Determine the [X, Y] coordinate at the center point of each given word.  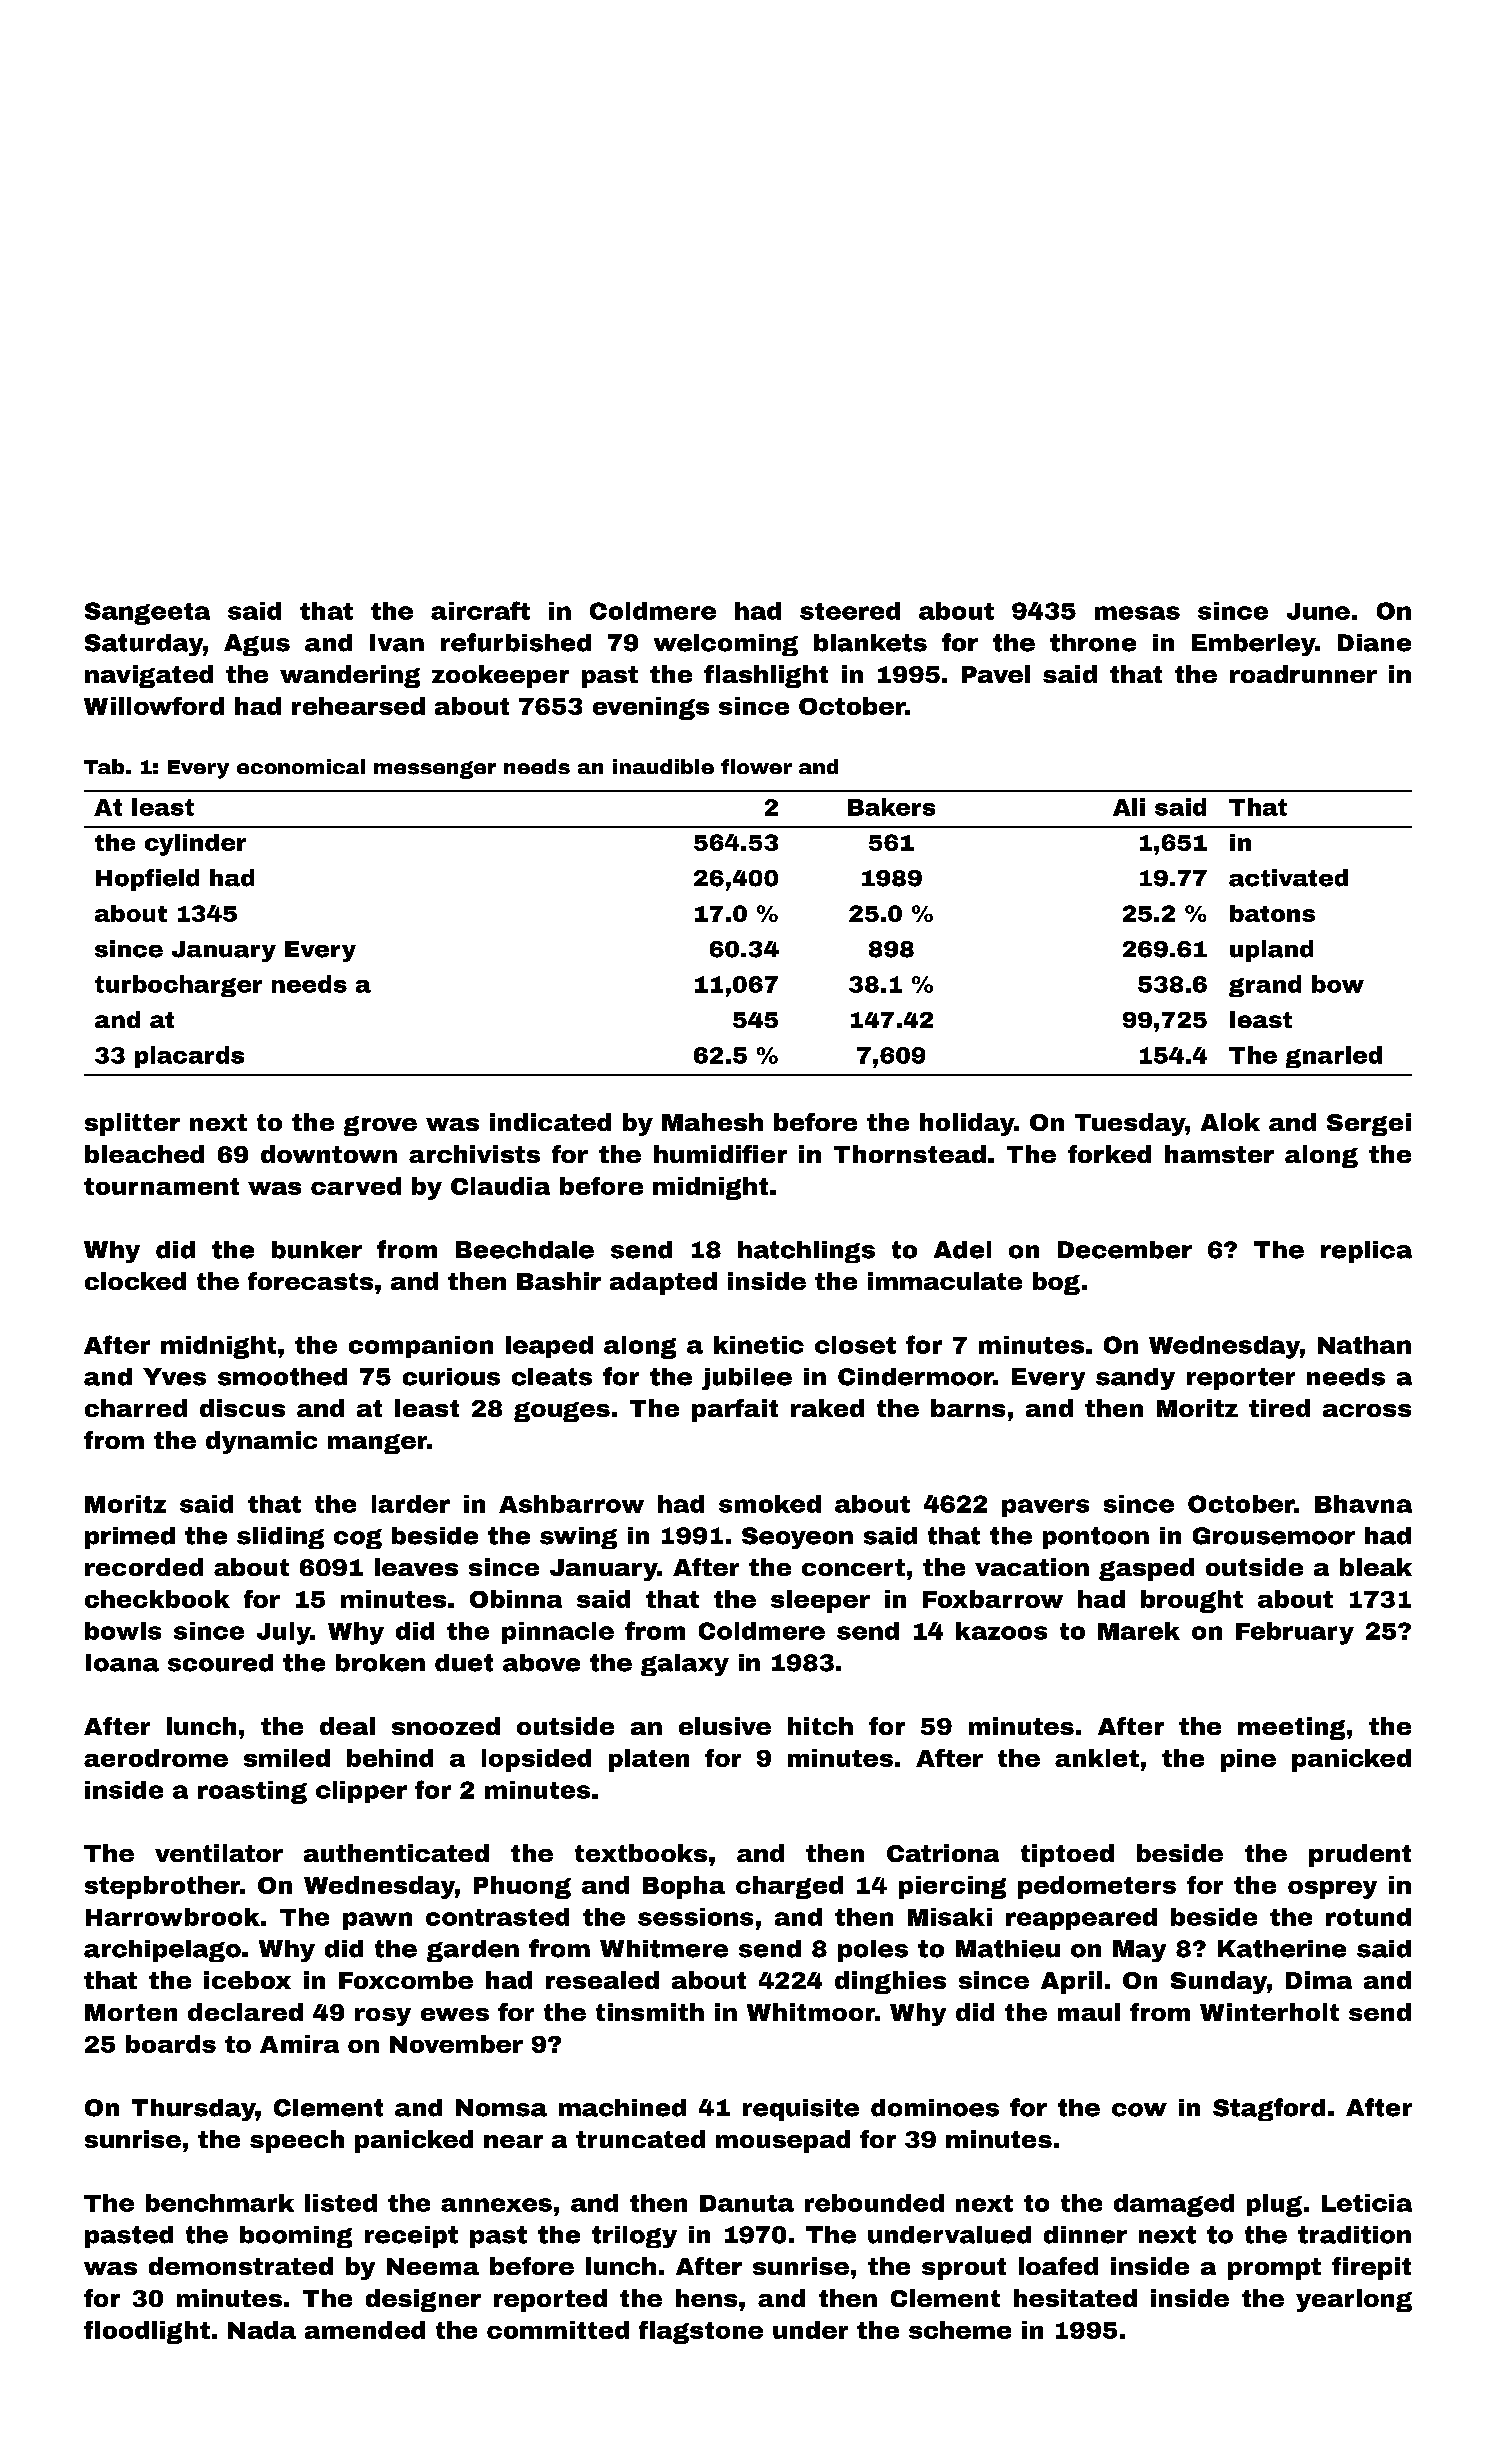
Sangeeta [147, 613]
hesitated [1075, 2298]
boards [171, 2044]
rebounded [874, 2203]
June [1318, 611]
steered [850, 611]
